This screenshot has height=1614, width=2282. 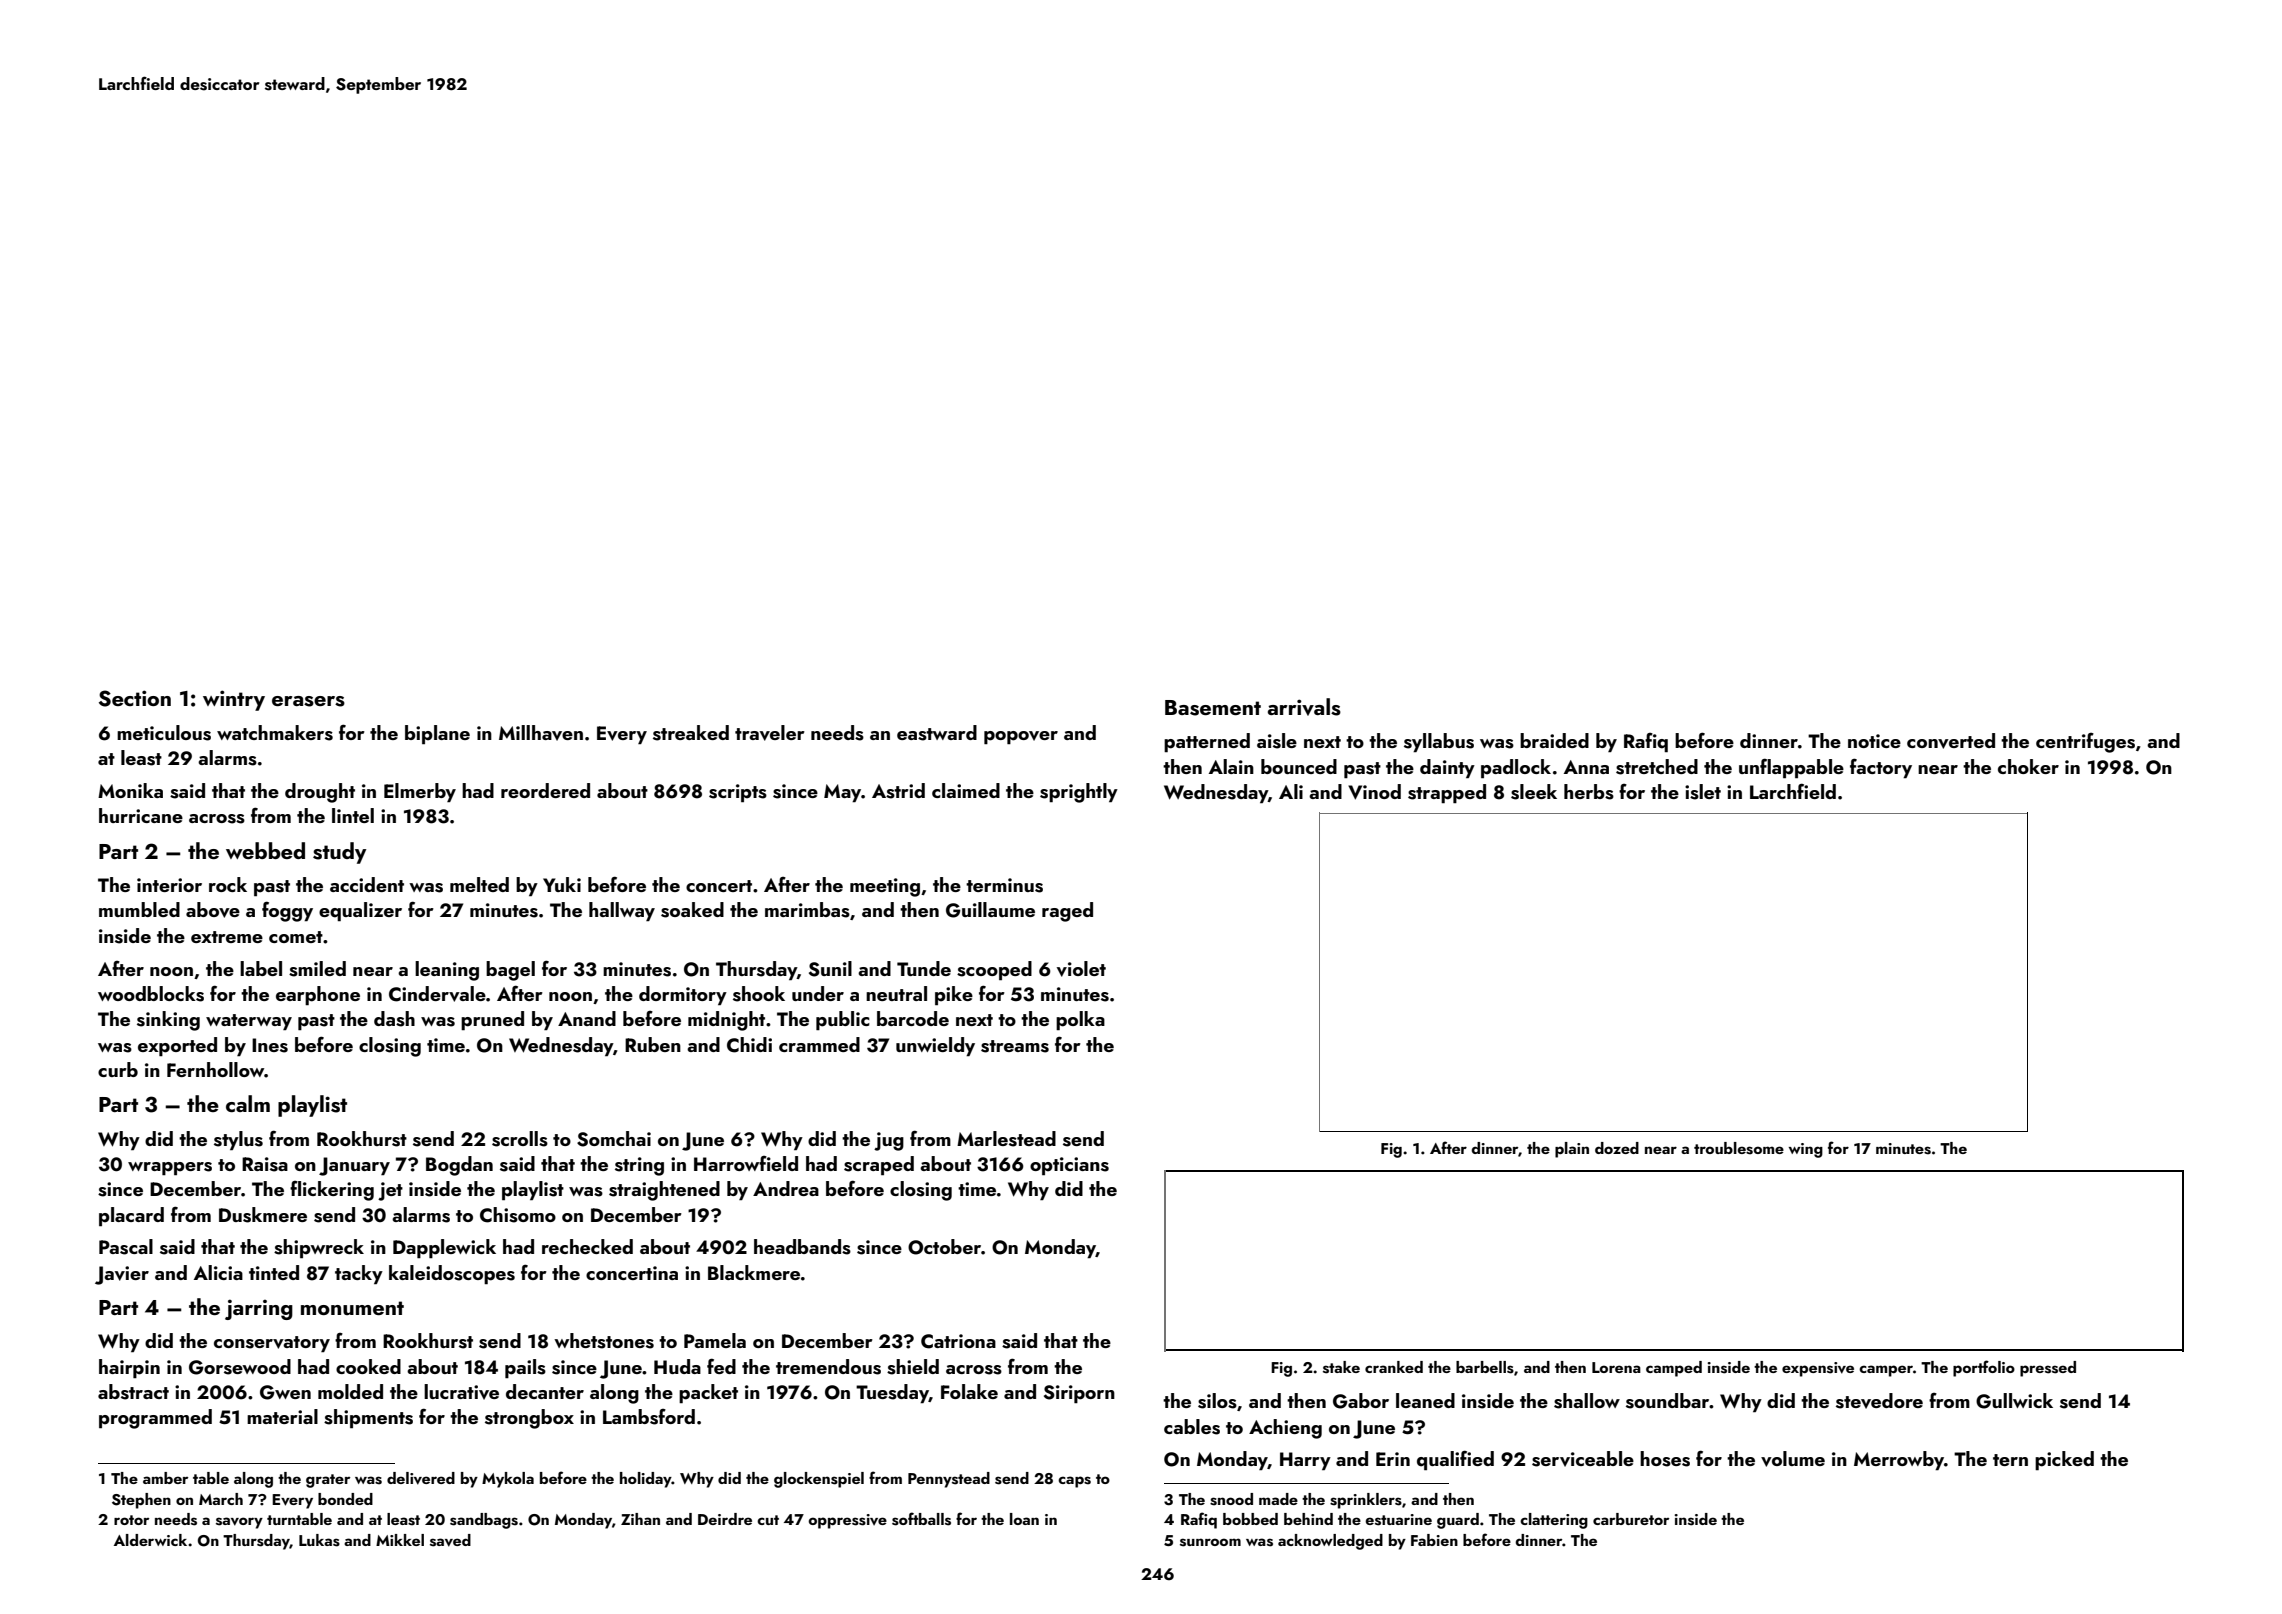 What do you see at coordinates (1374, 792) in the screenshot?
I see `Vinod` at bounding box center [1374, 792].
